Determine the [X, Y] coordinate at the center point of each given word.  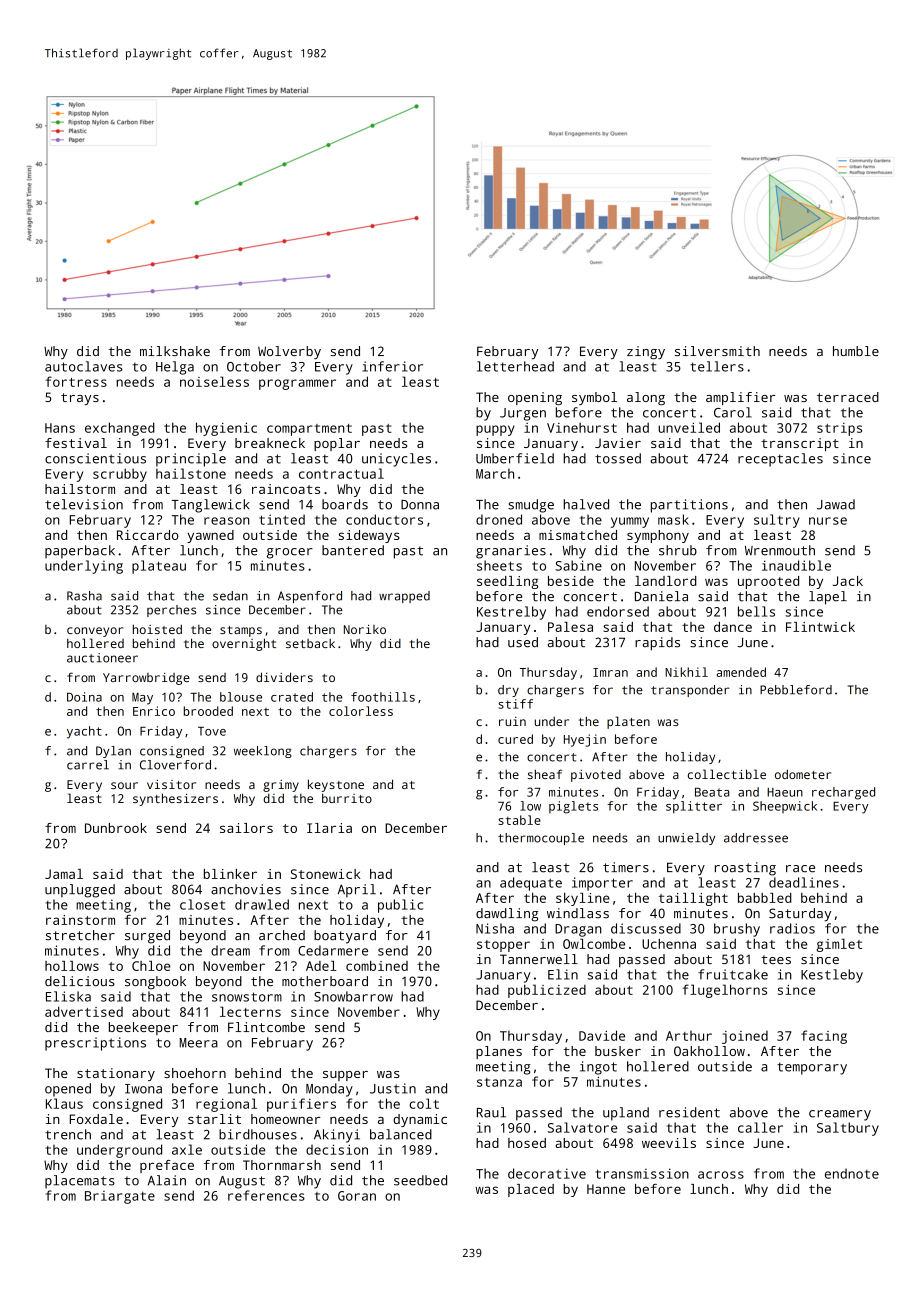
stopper [503, 946]
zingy [646, 353]
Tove [212, 731]
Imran [610, 672]
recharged [843, 793]
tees [776, 959]
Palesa [570, 627]
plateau [159, 567]
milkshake [175, 351]
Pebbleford [796, 690]
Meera [199, 1043]
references [266, 1195]
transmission [642, 1173]
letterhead [515, 366]
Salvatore [583, 1127]
